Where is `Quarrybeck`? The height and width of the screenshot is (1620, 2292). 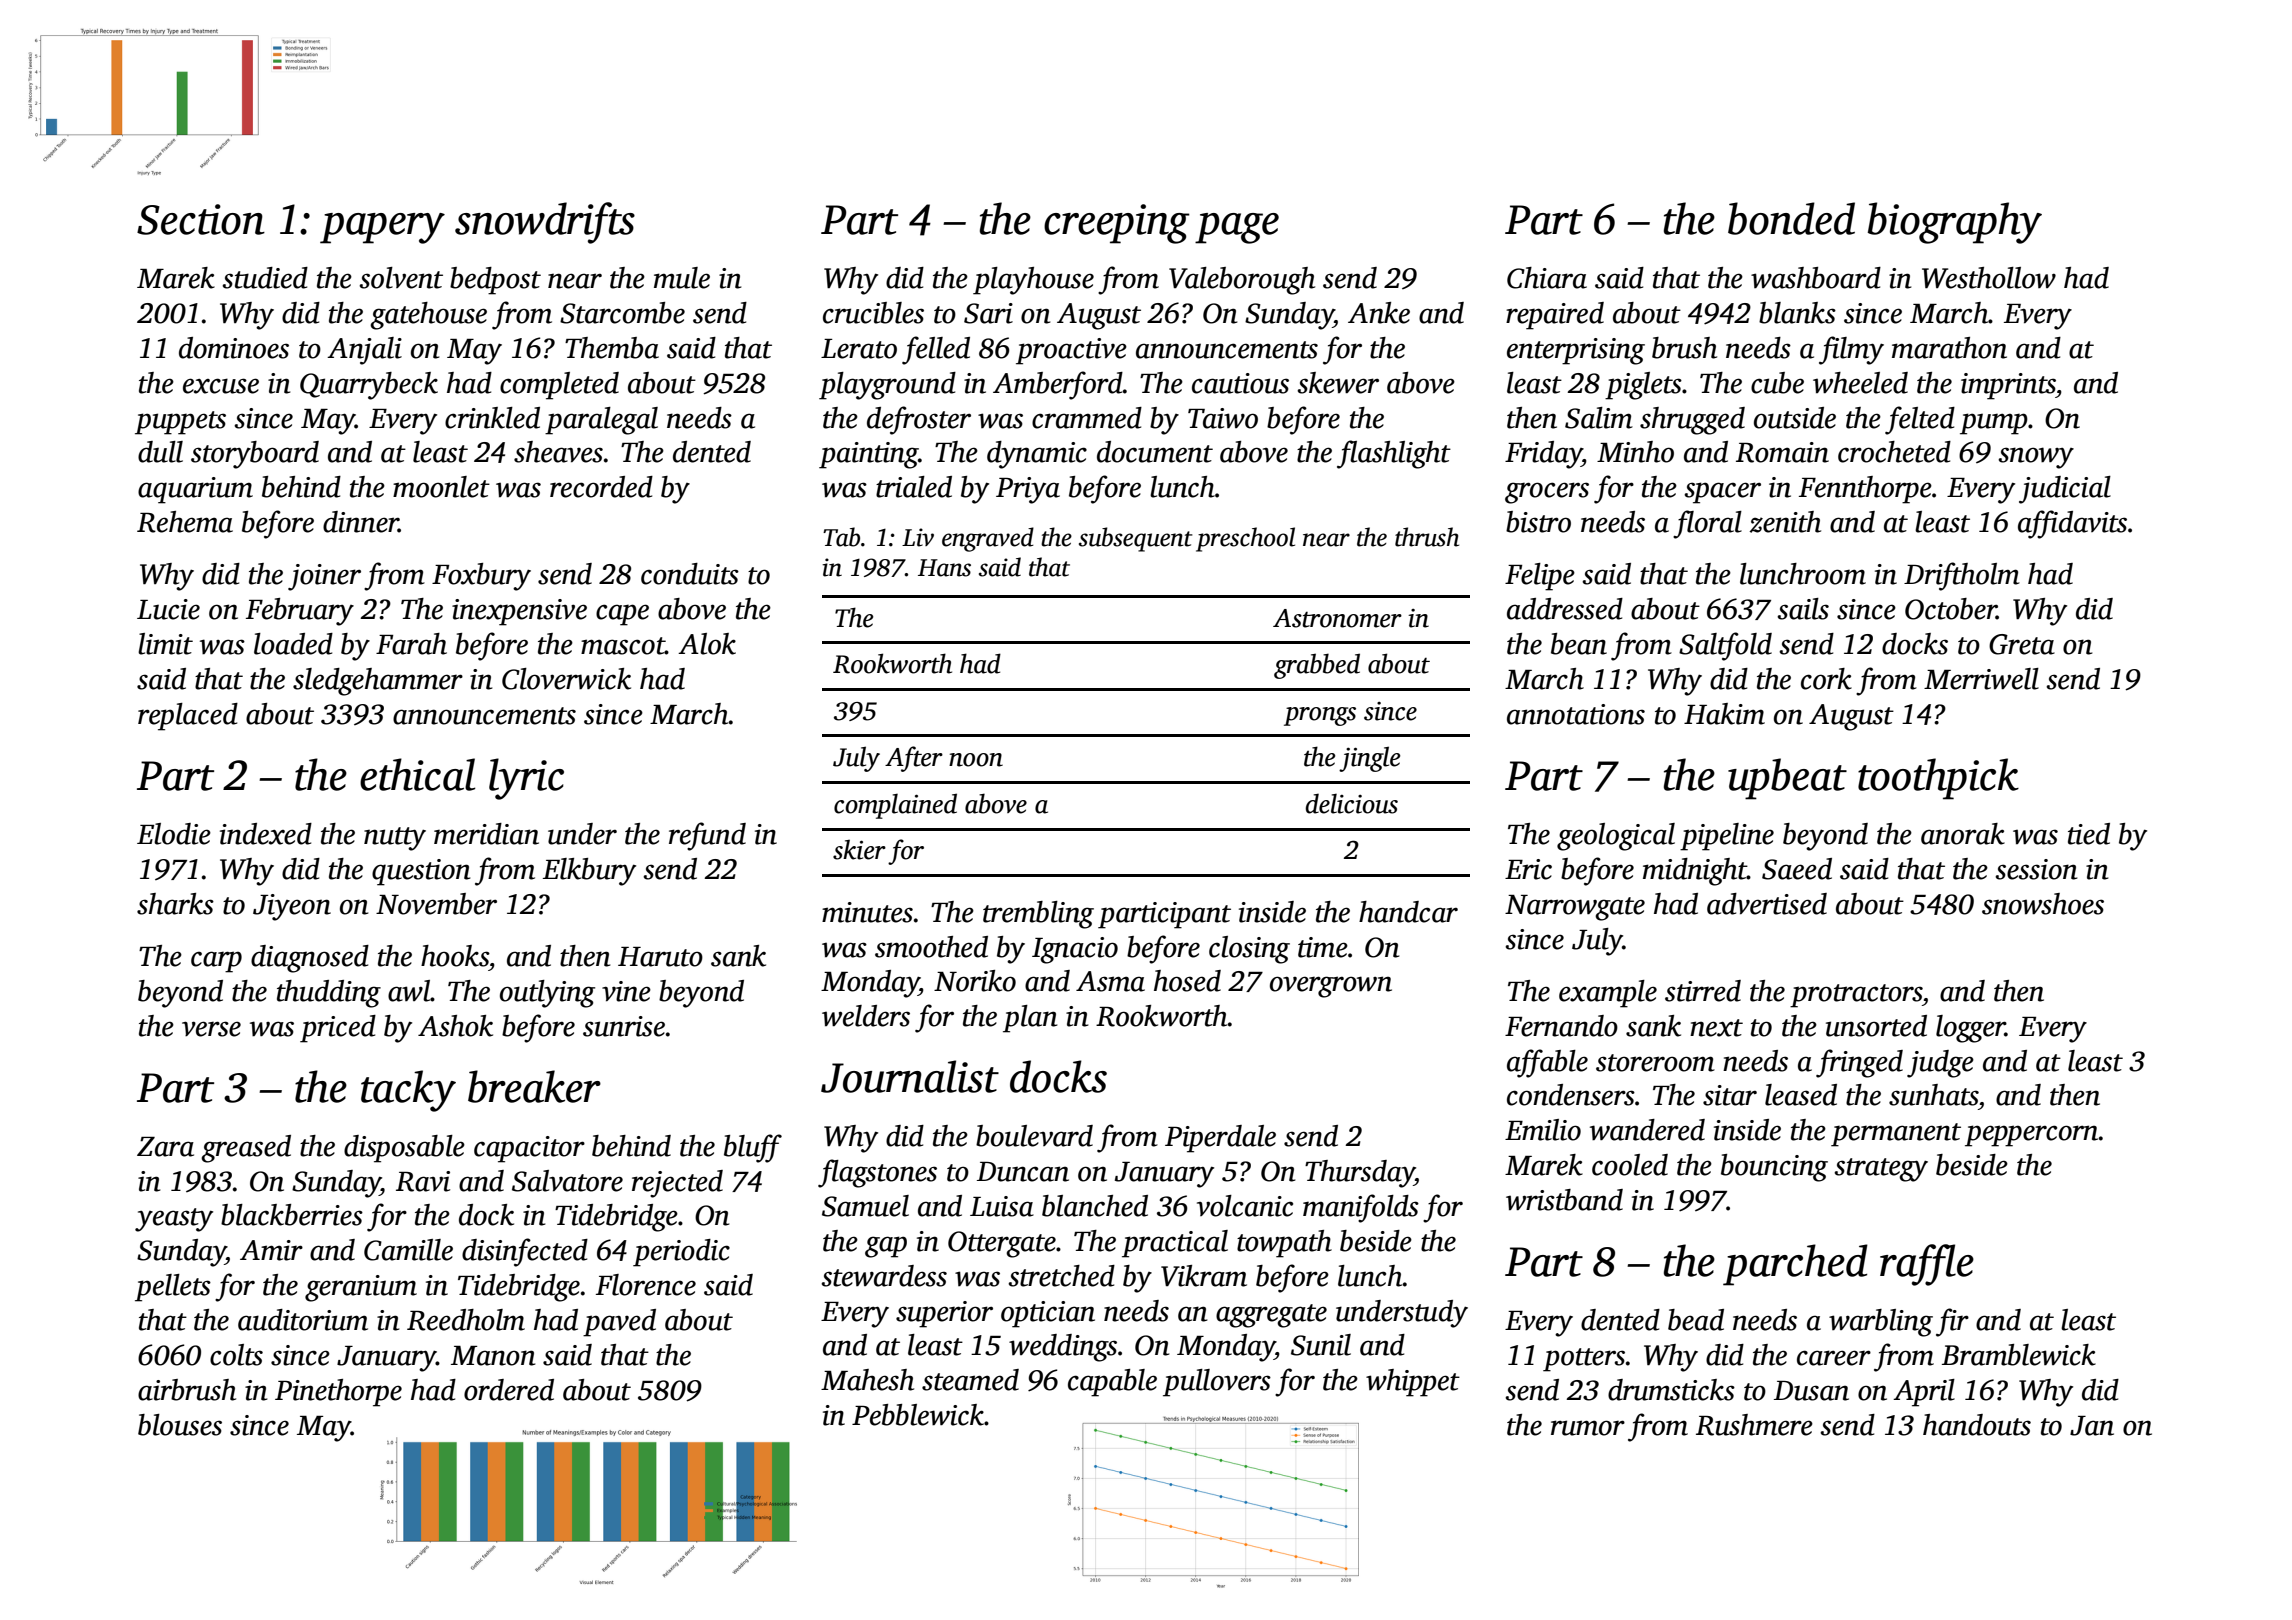
Quarrybeck is located at coordinates (369, 386).
